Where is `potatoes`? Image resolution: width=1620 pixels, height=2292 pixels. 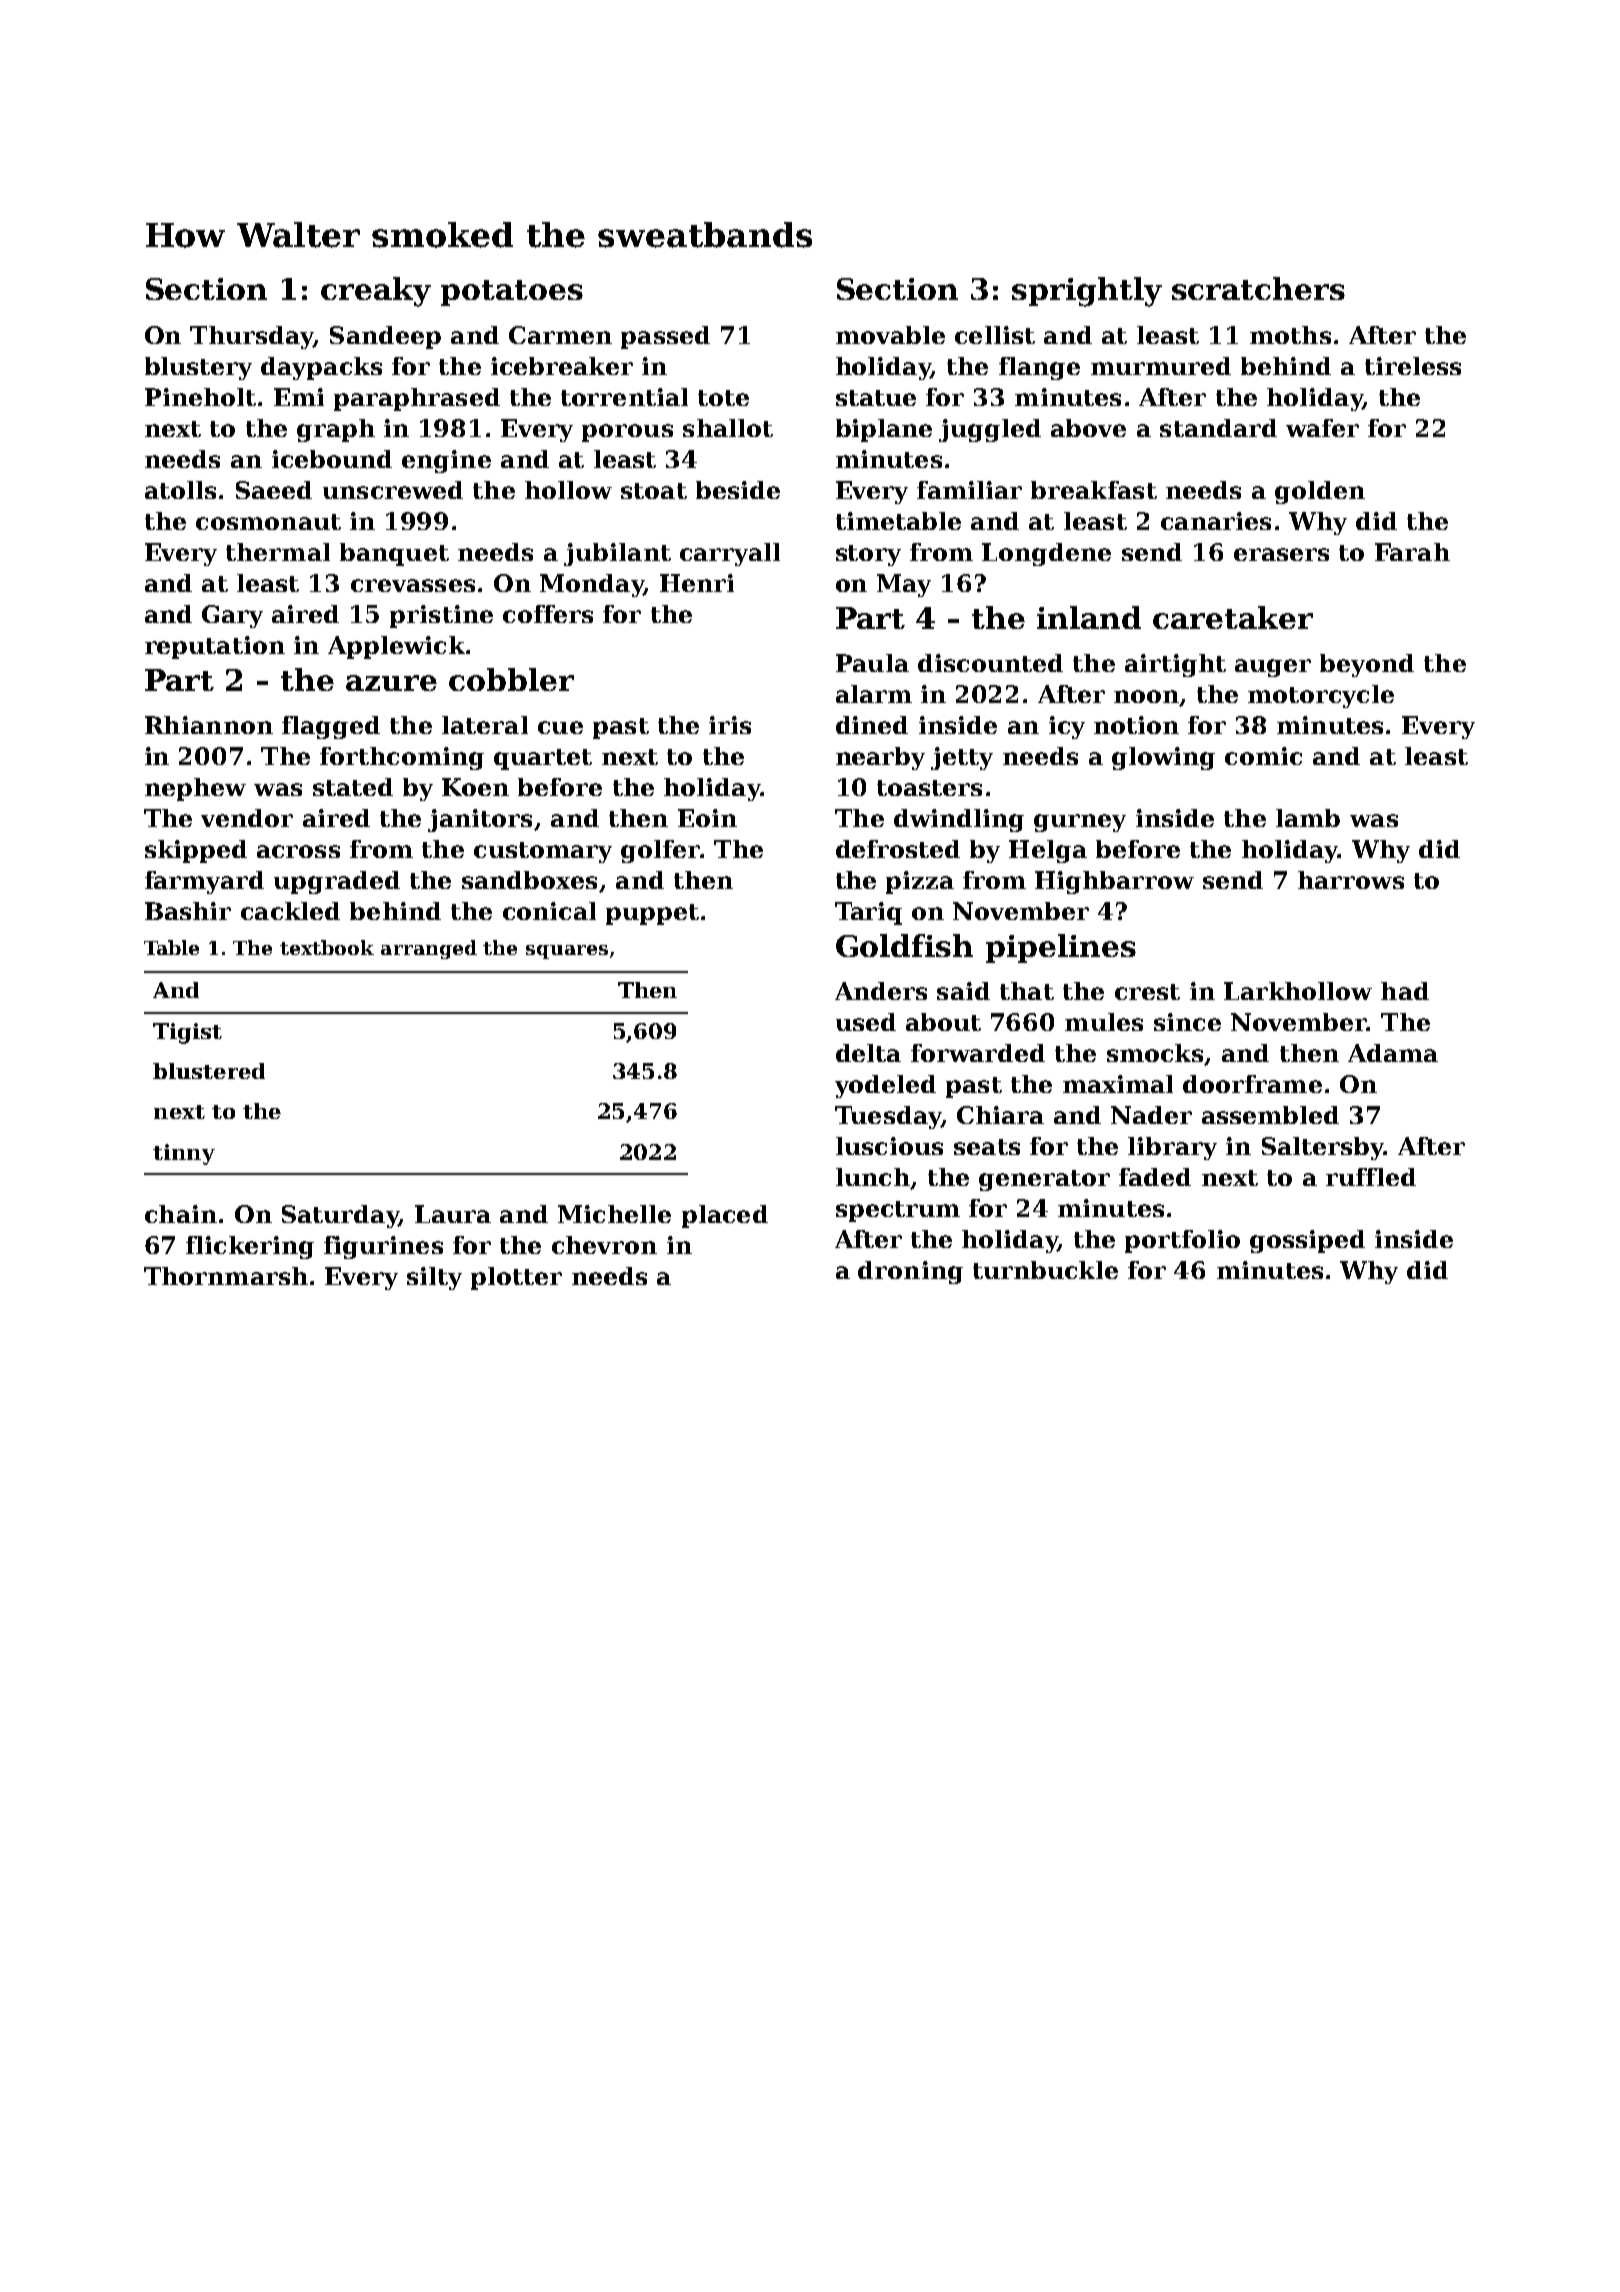
potatoes is located at coordinates (512, 293).
